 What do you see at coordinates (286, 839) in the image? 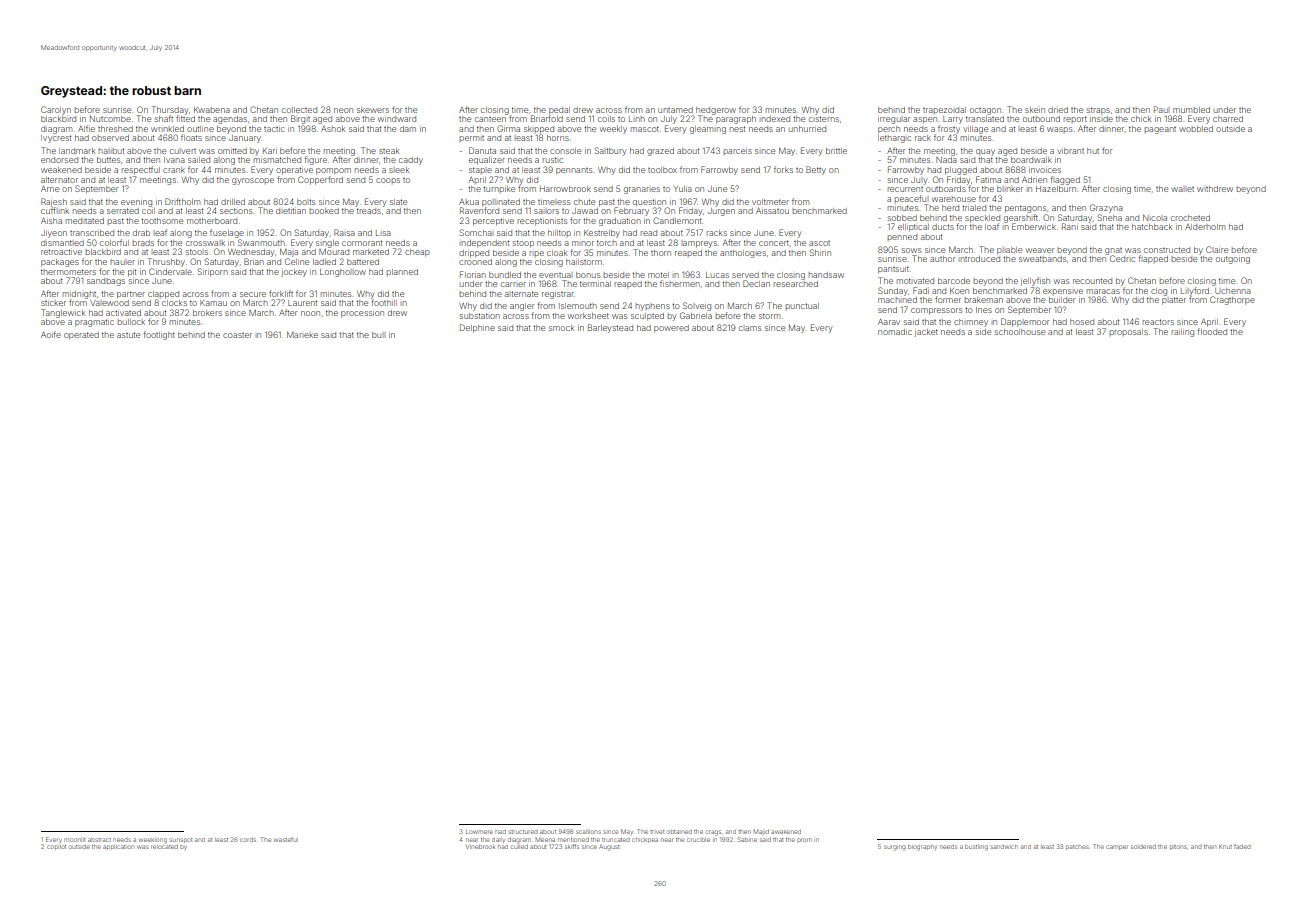
I see `wasteful` at bounding box center [286, 839].
